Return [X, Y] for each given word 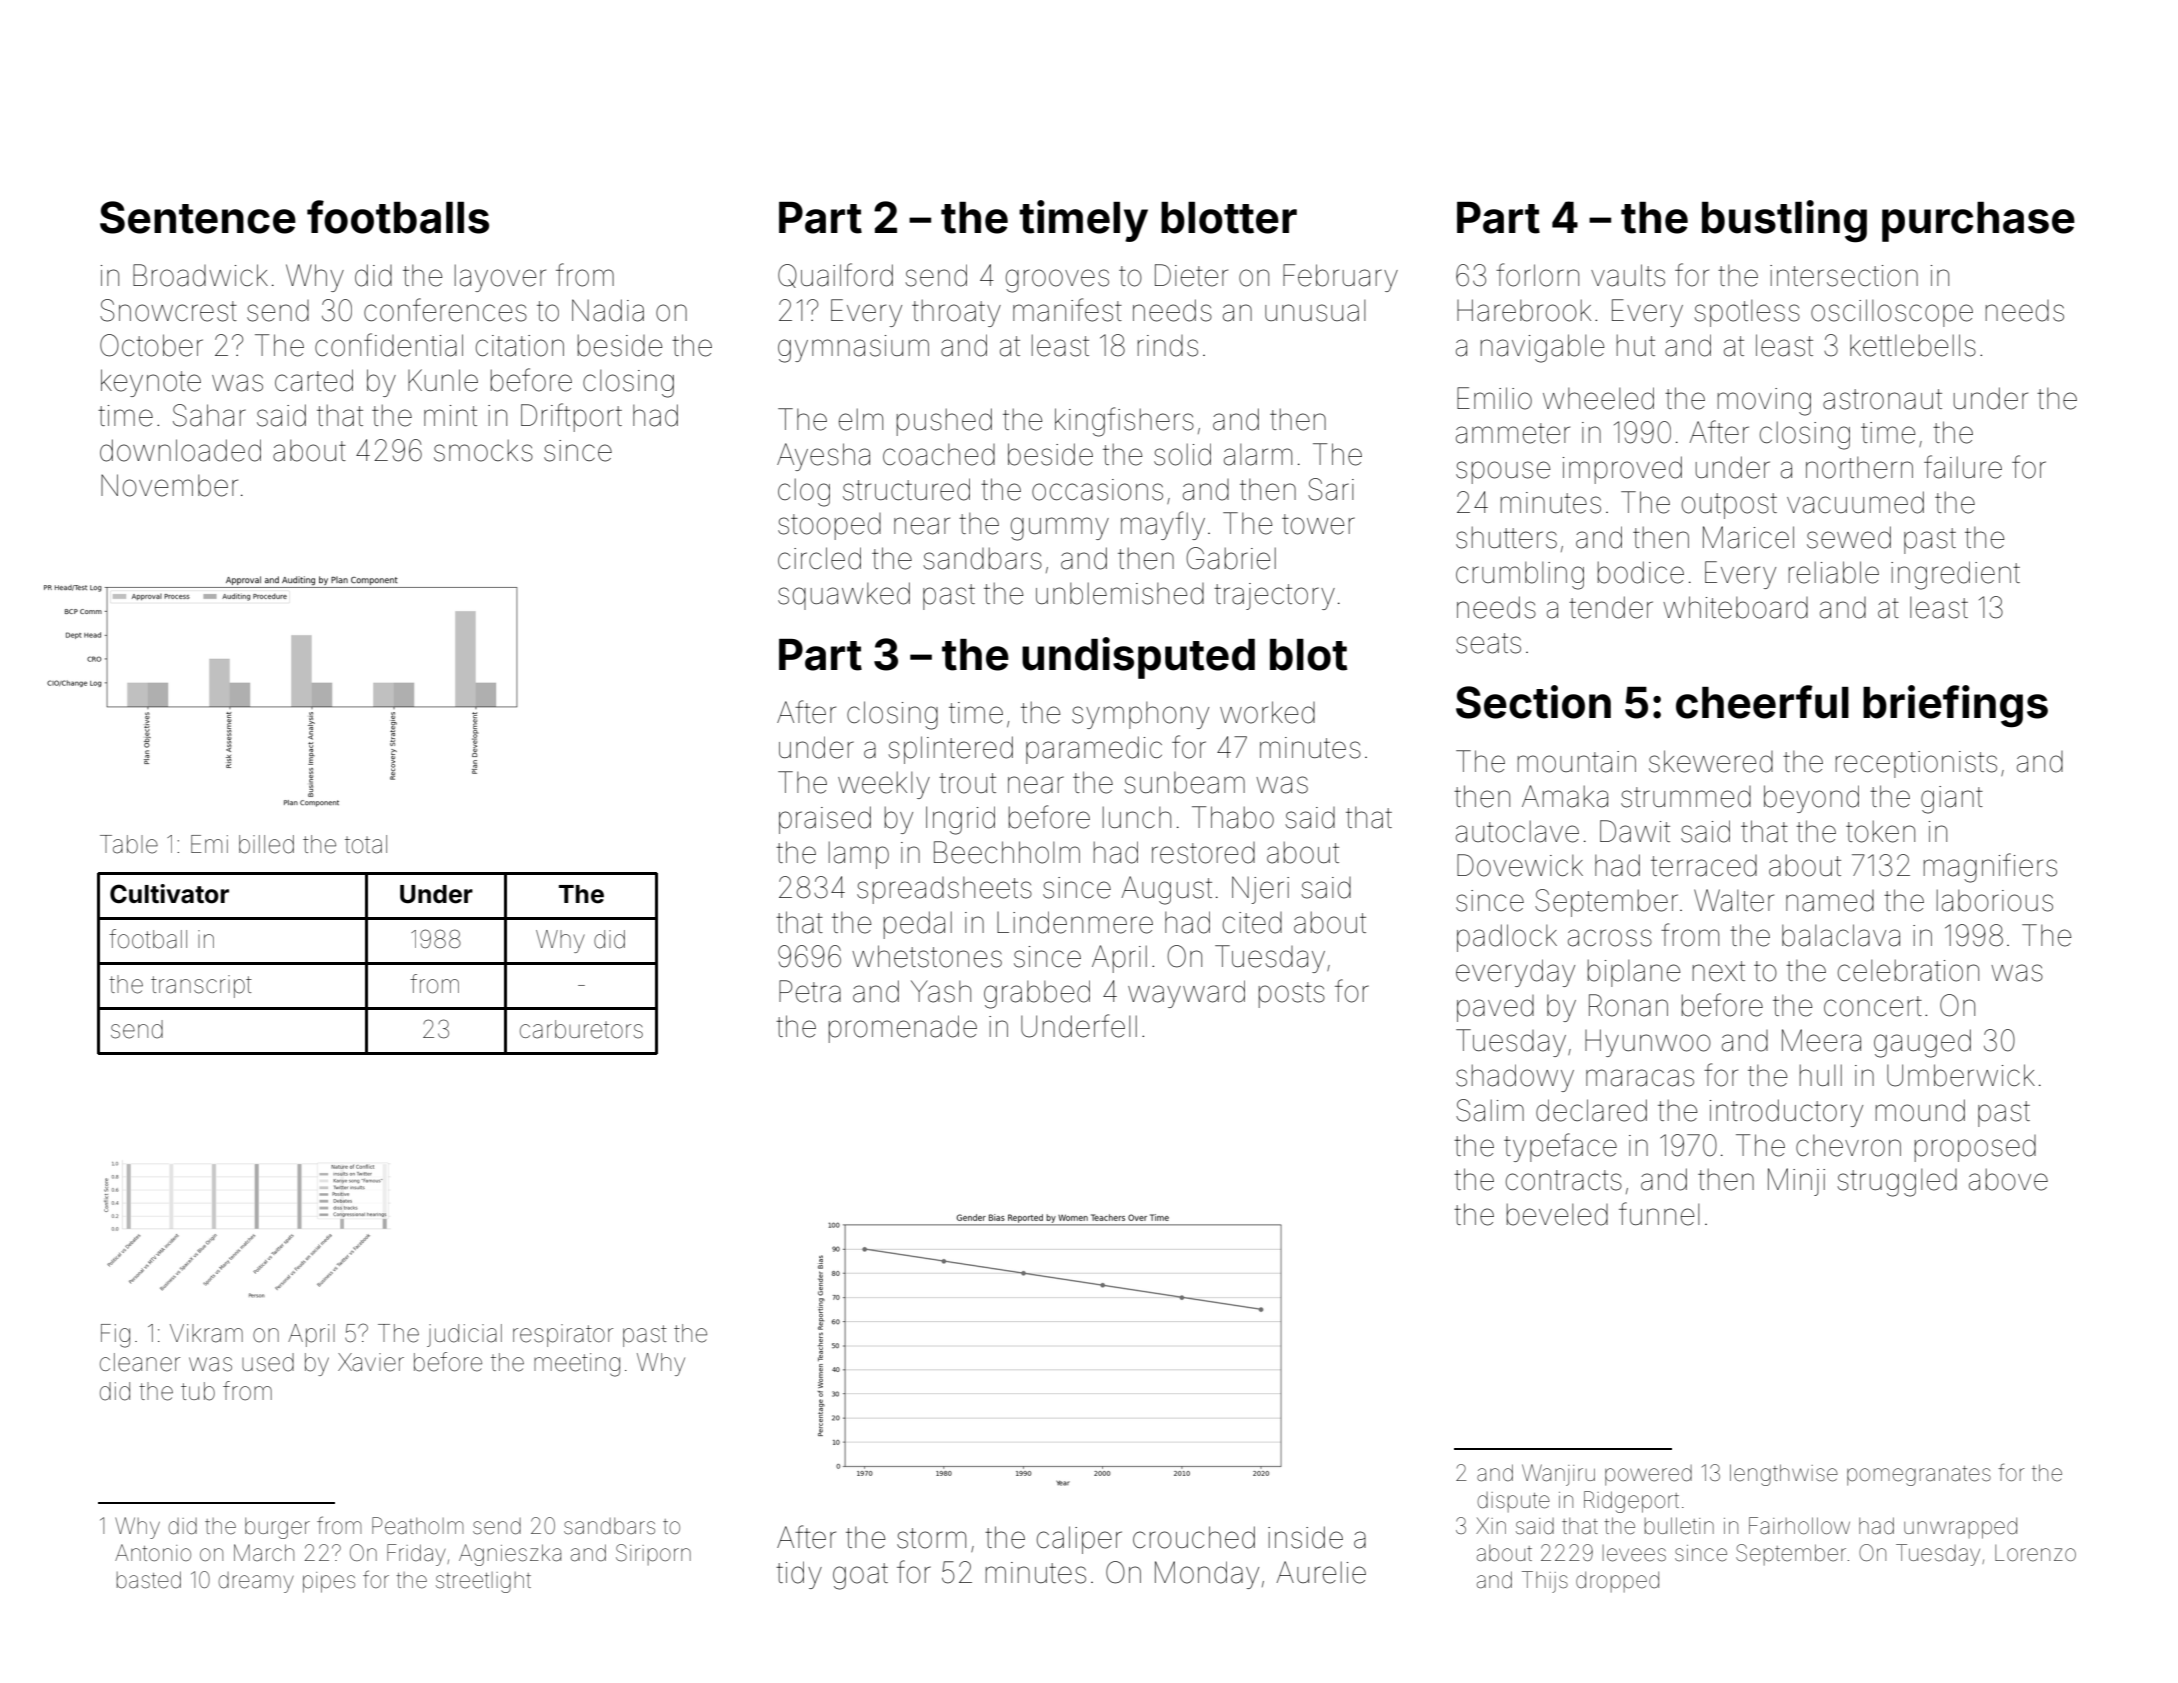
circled [819, 558]
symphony [1140, 715]
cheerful [1762, 702]
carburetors [581, 1029]
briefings [1955, 706]
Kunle [443, 380]
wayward [1186, 994]
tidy [799, 1575]
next [1719, 971]
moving [1764, 402]
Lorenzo [2035, 1553]
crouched [1194, 1537]
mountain [1577, 762]
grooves [1057, 281]
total [366, 844]
